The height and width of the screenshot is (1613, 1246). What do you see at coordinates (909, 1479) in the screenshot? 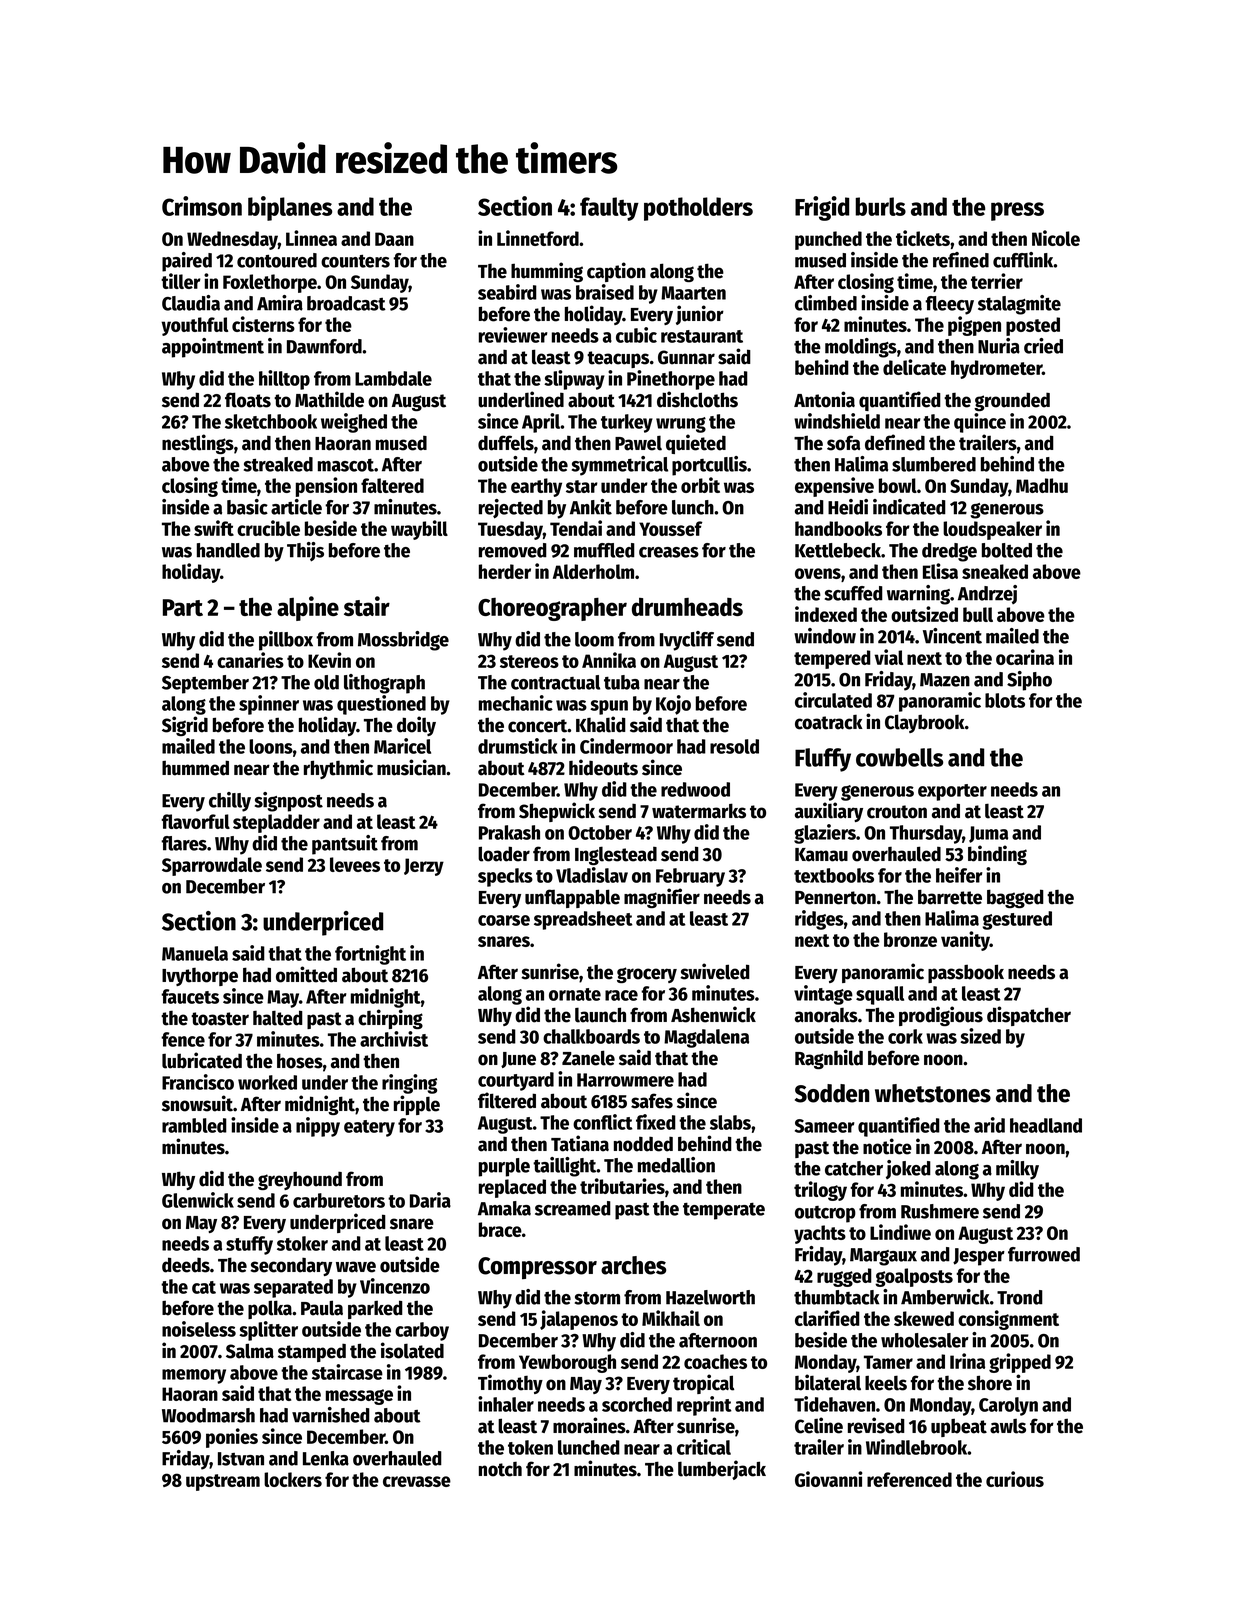
I see `referenced` at bounding box center [909, 1479].
